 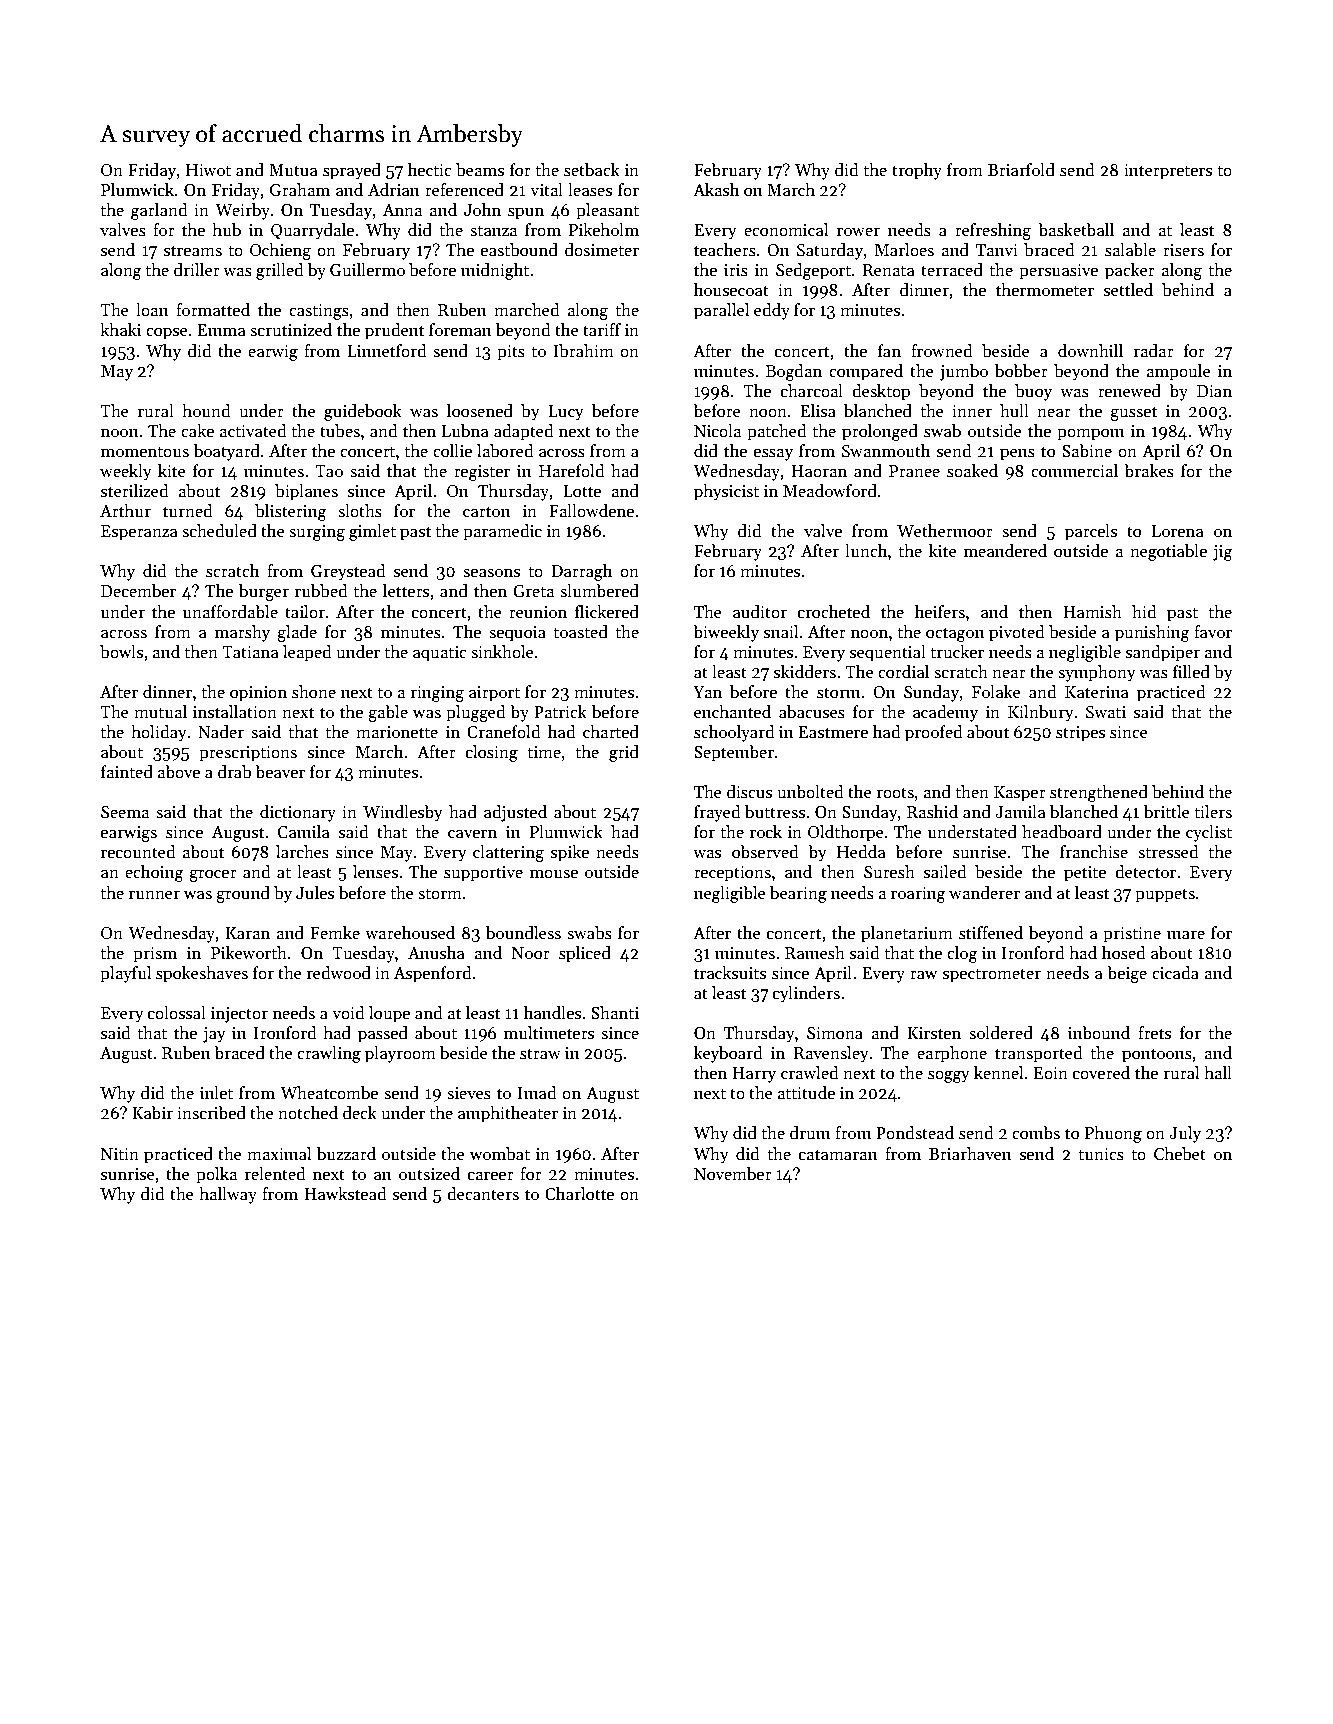 What do you see at coordinates (733, 1174) in the page?
I see `November` at bounding box center [733, 1174].
